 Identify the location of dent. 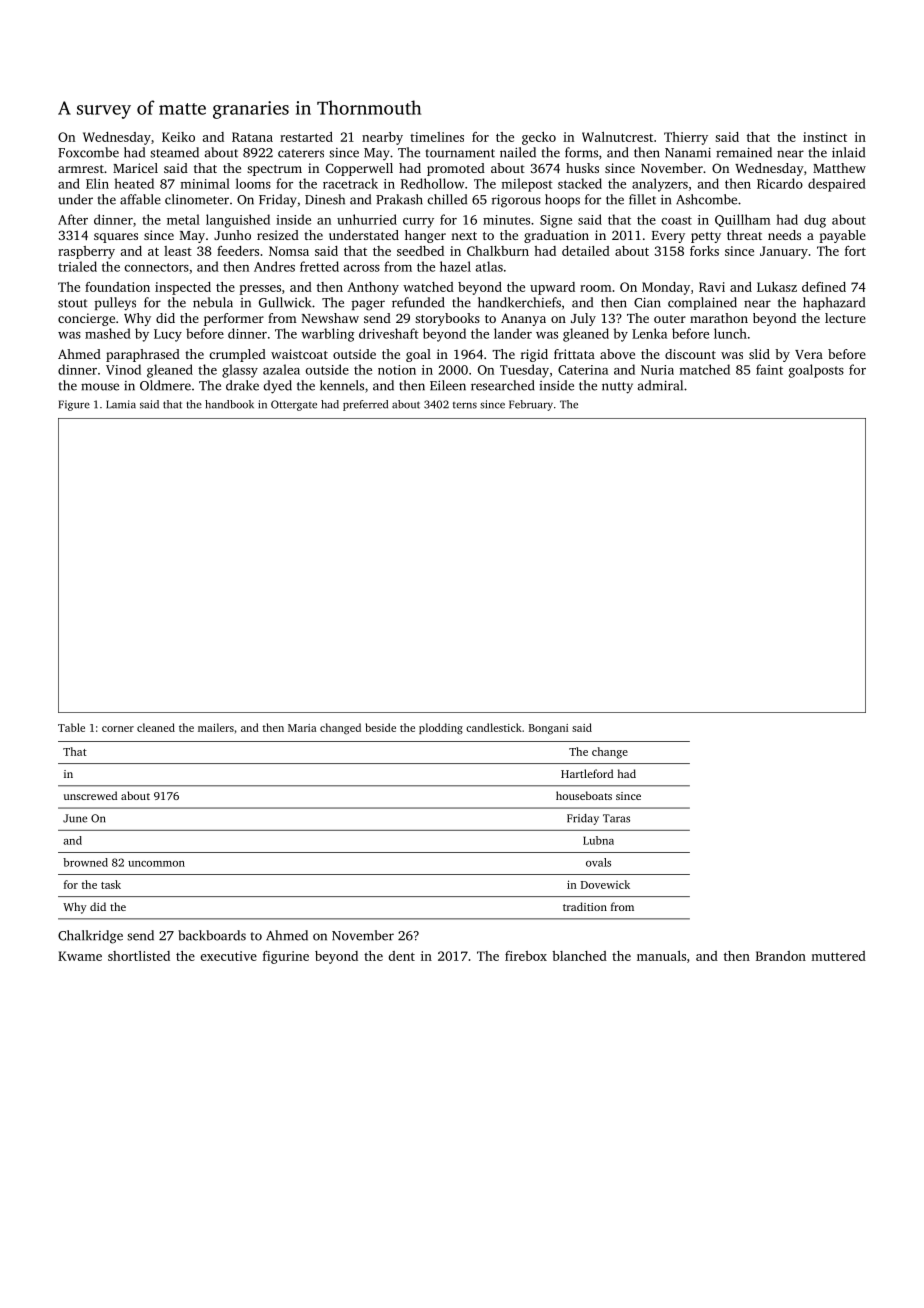
(401, 956).
